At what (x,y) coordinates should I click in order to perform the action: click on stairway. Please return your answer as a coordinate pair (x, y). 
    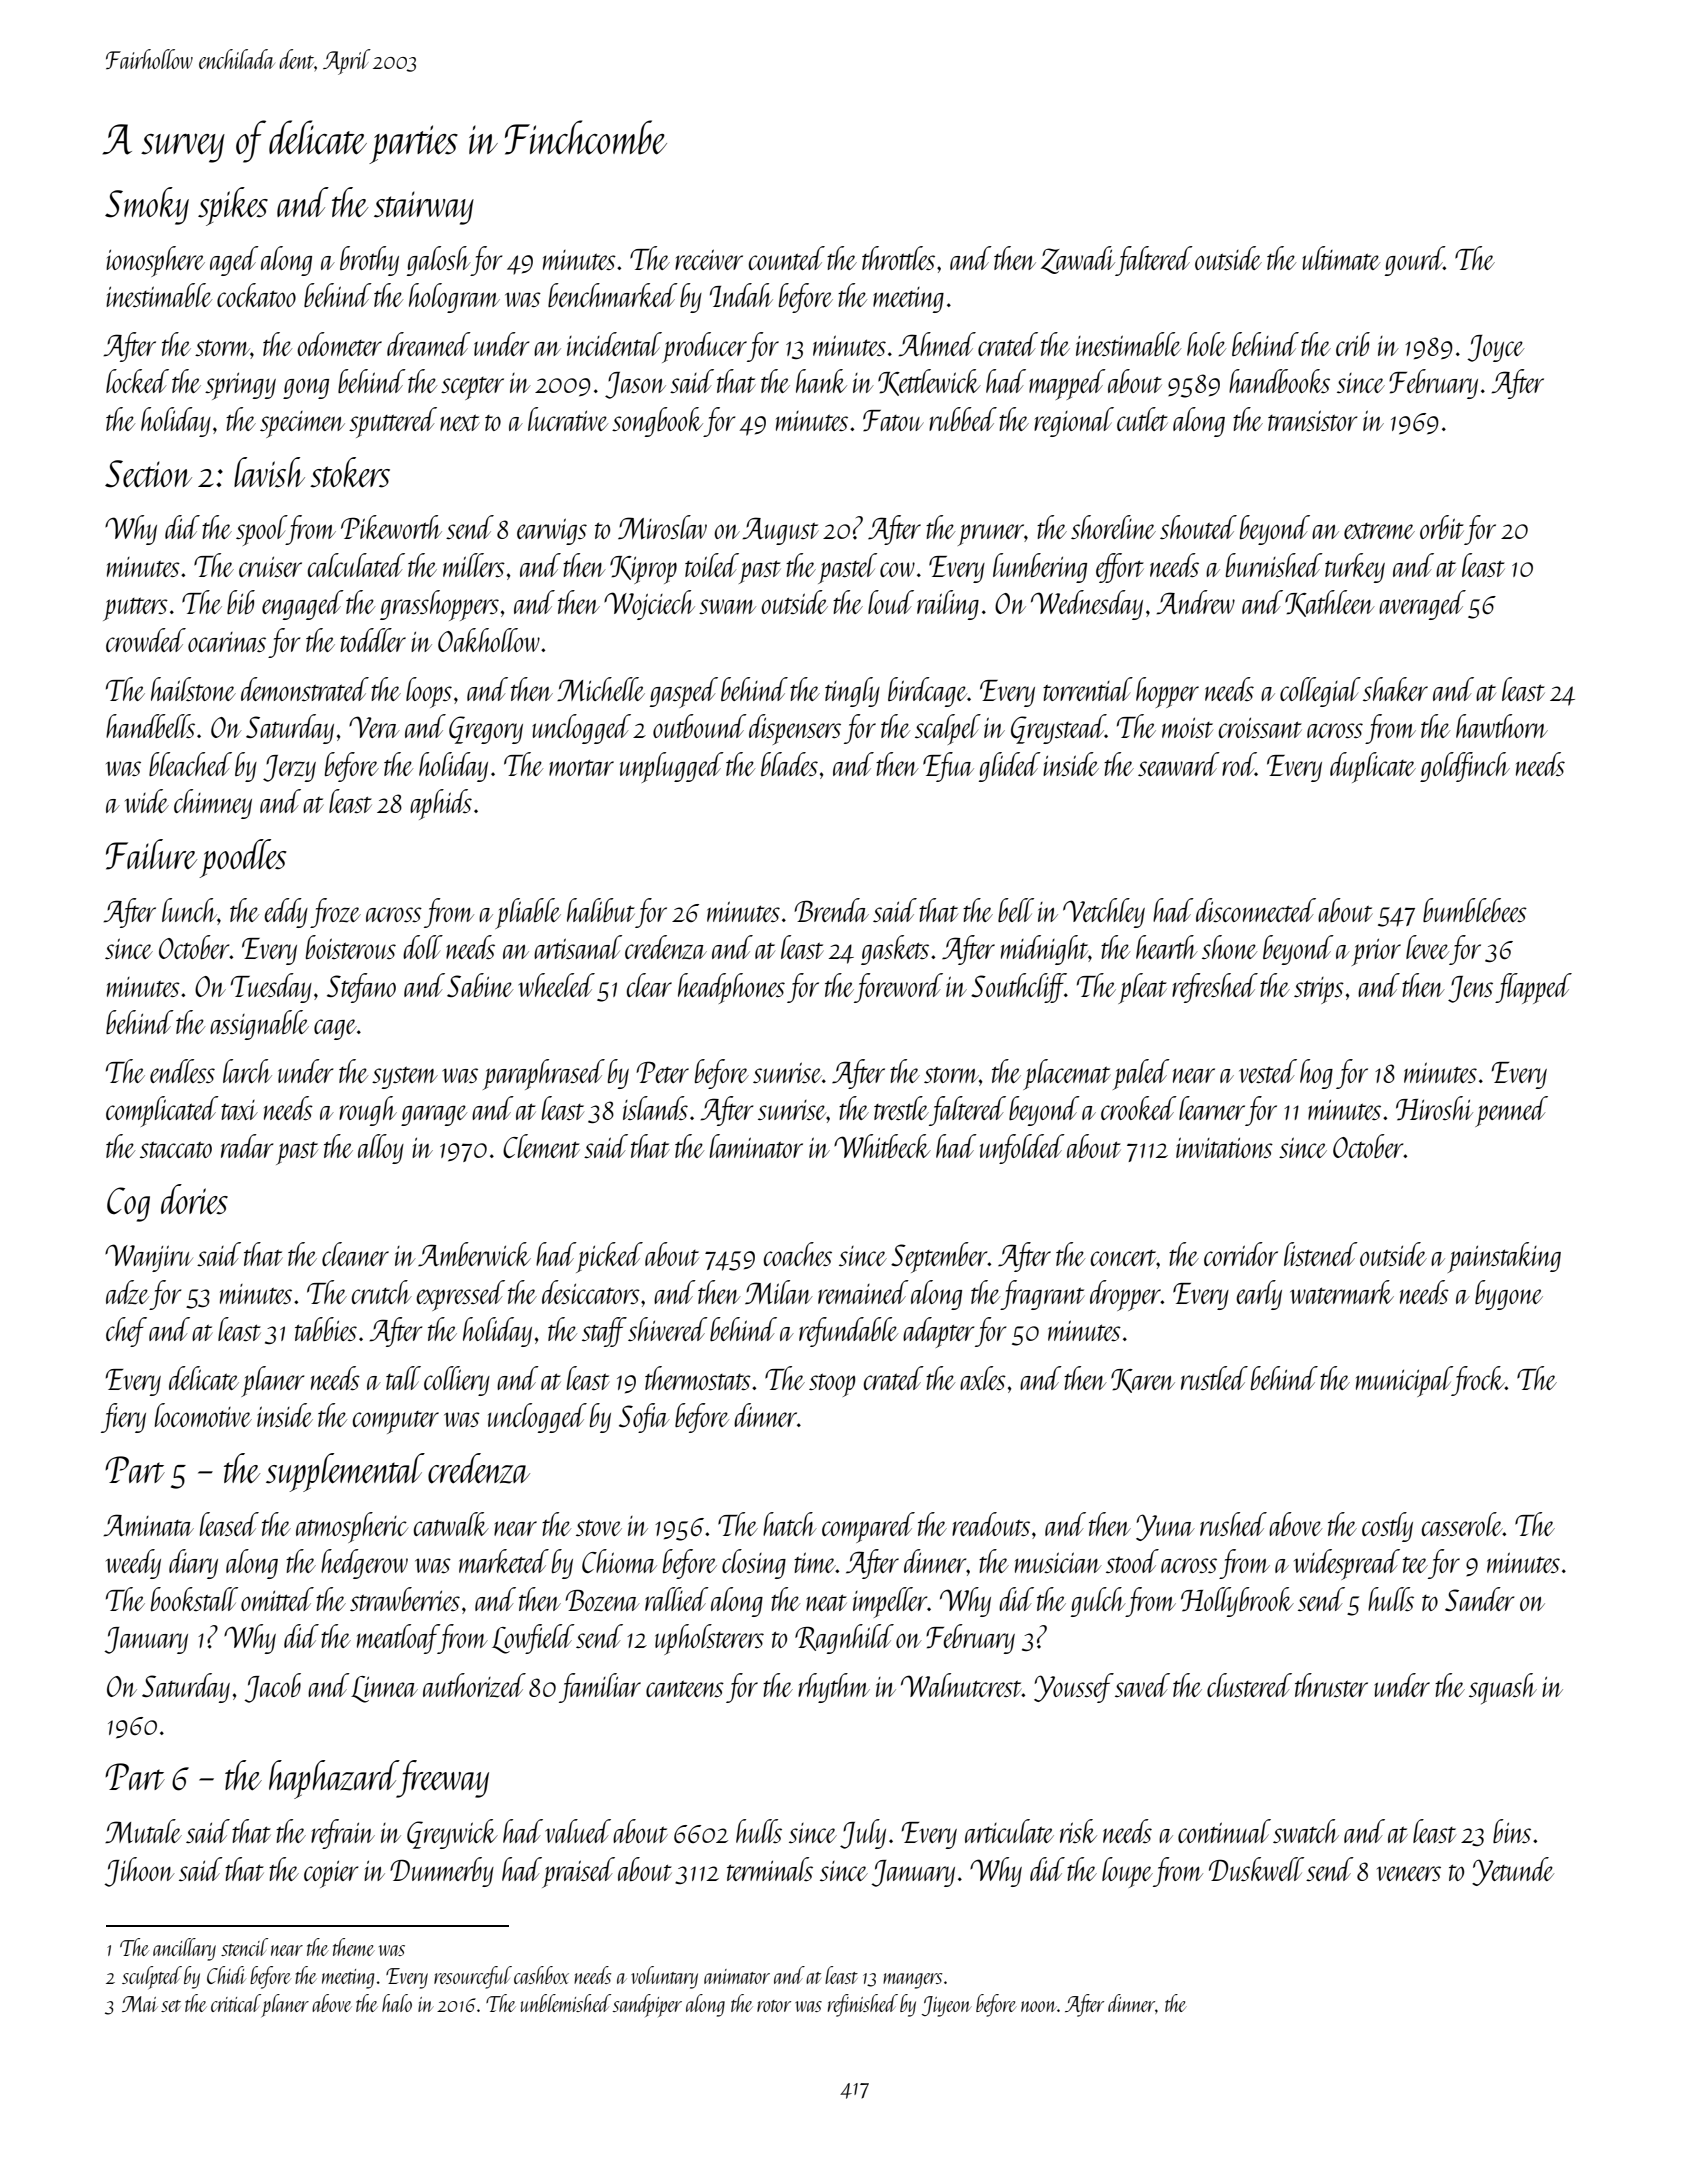
    Looking at the image, I should click on (424, 208).
